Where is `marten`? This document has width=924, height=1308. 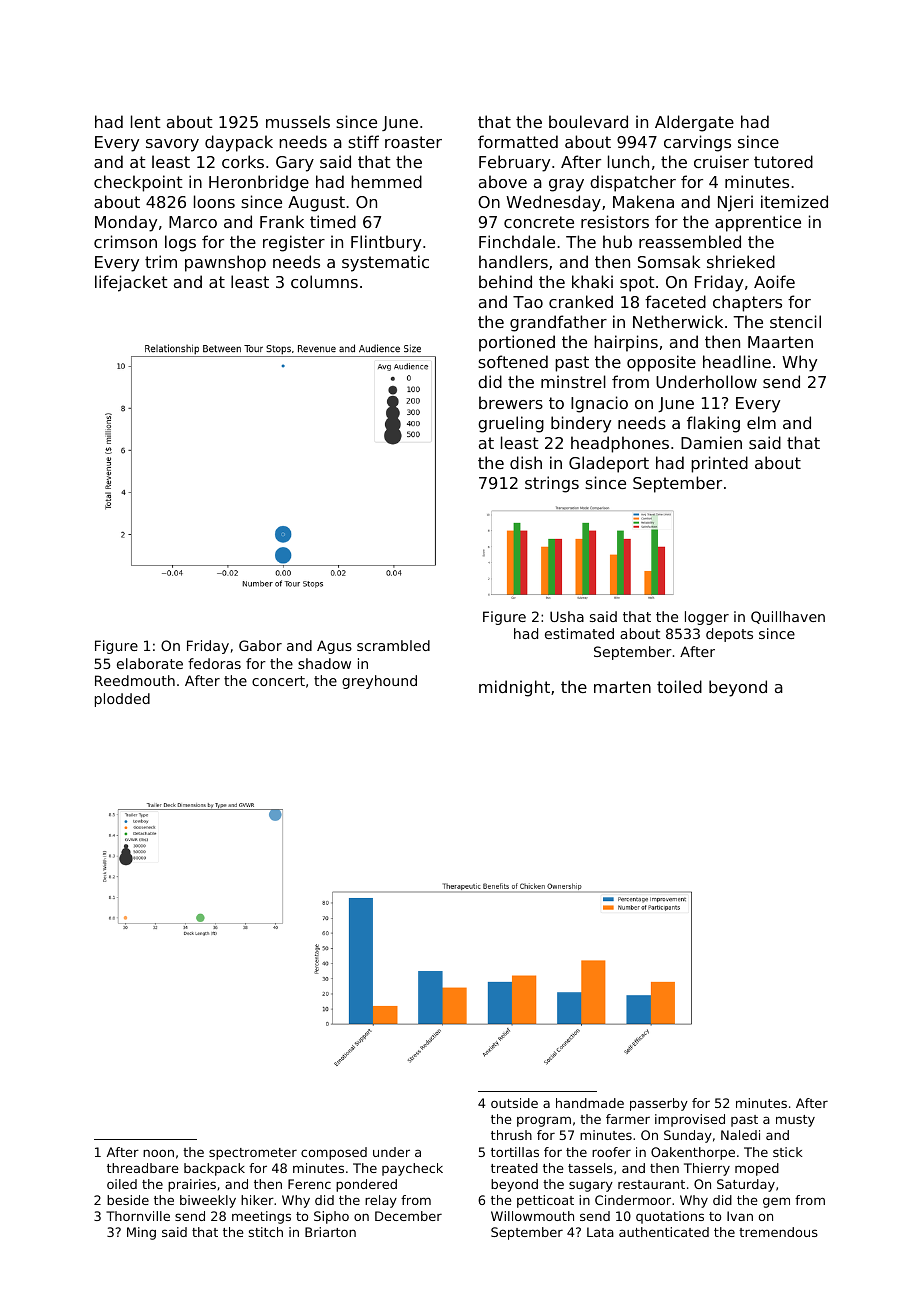
marten is located at coordinates (622, 687).
